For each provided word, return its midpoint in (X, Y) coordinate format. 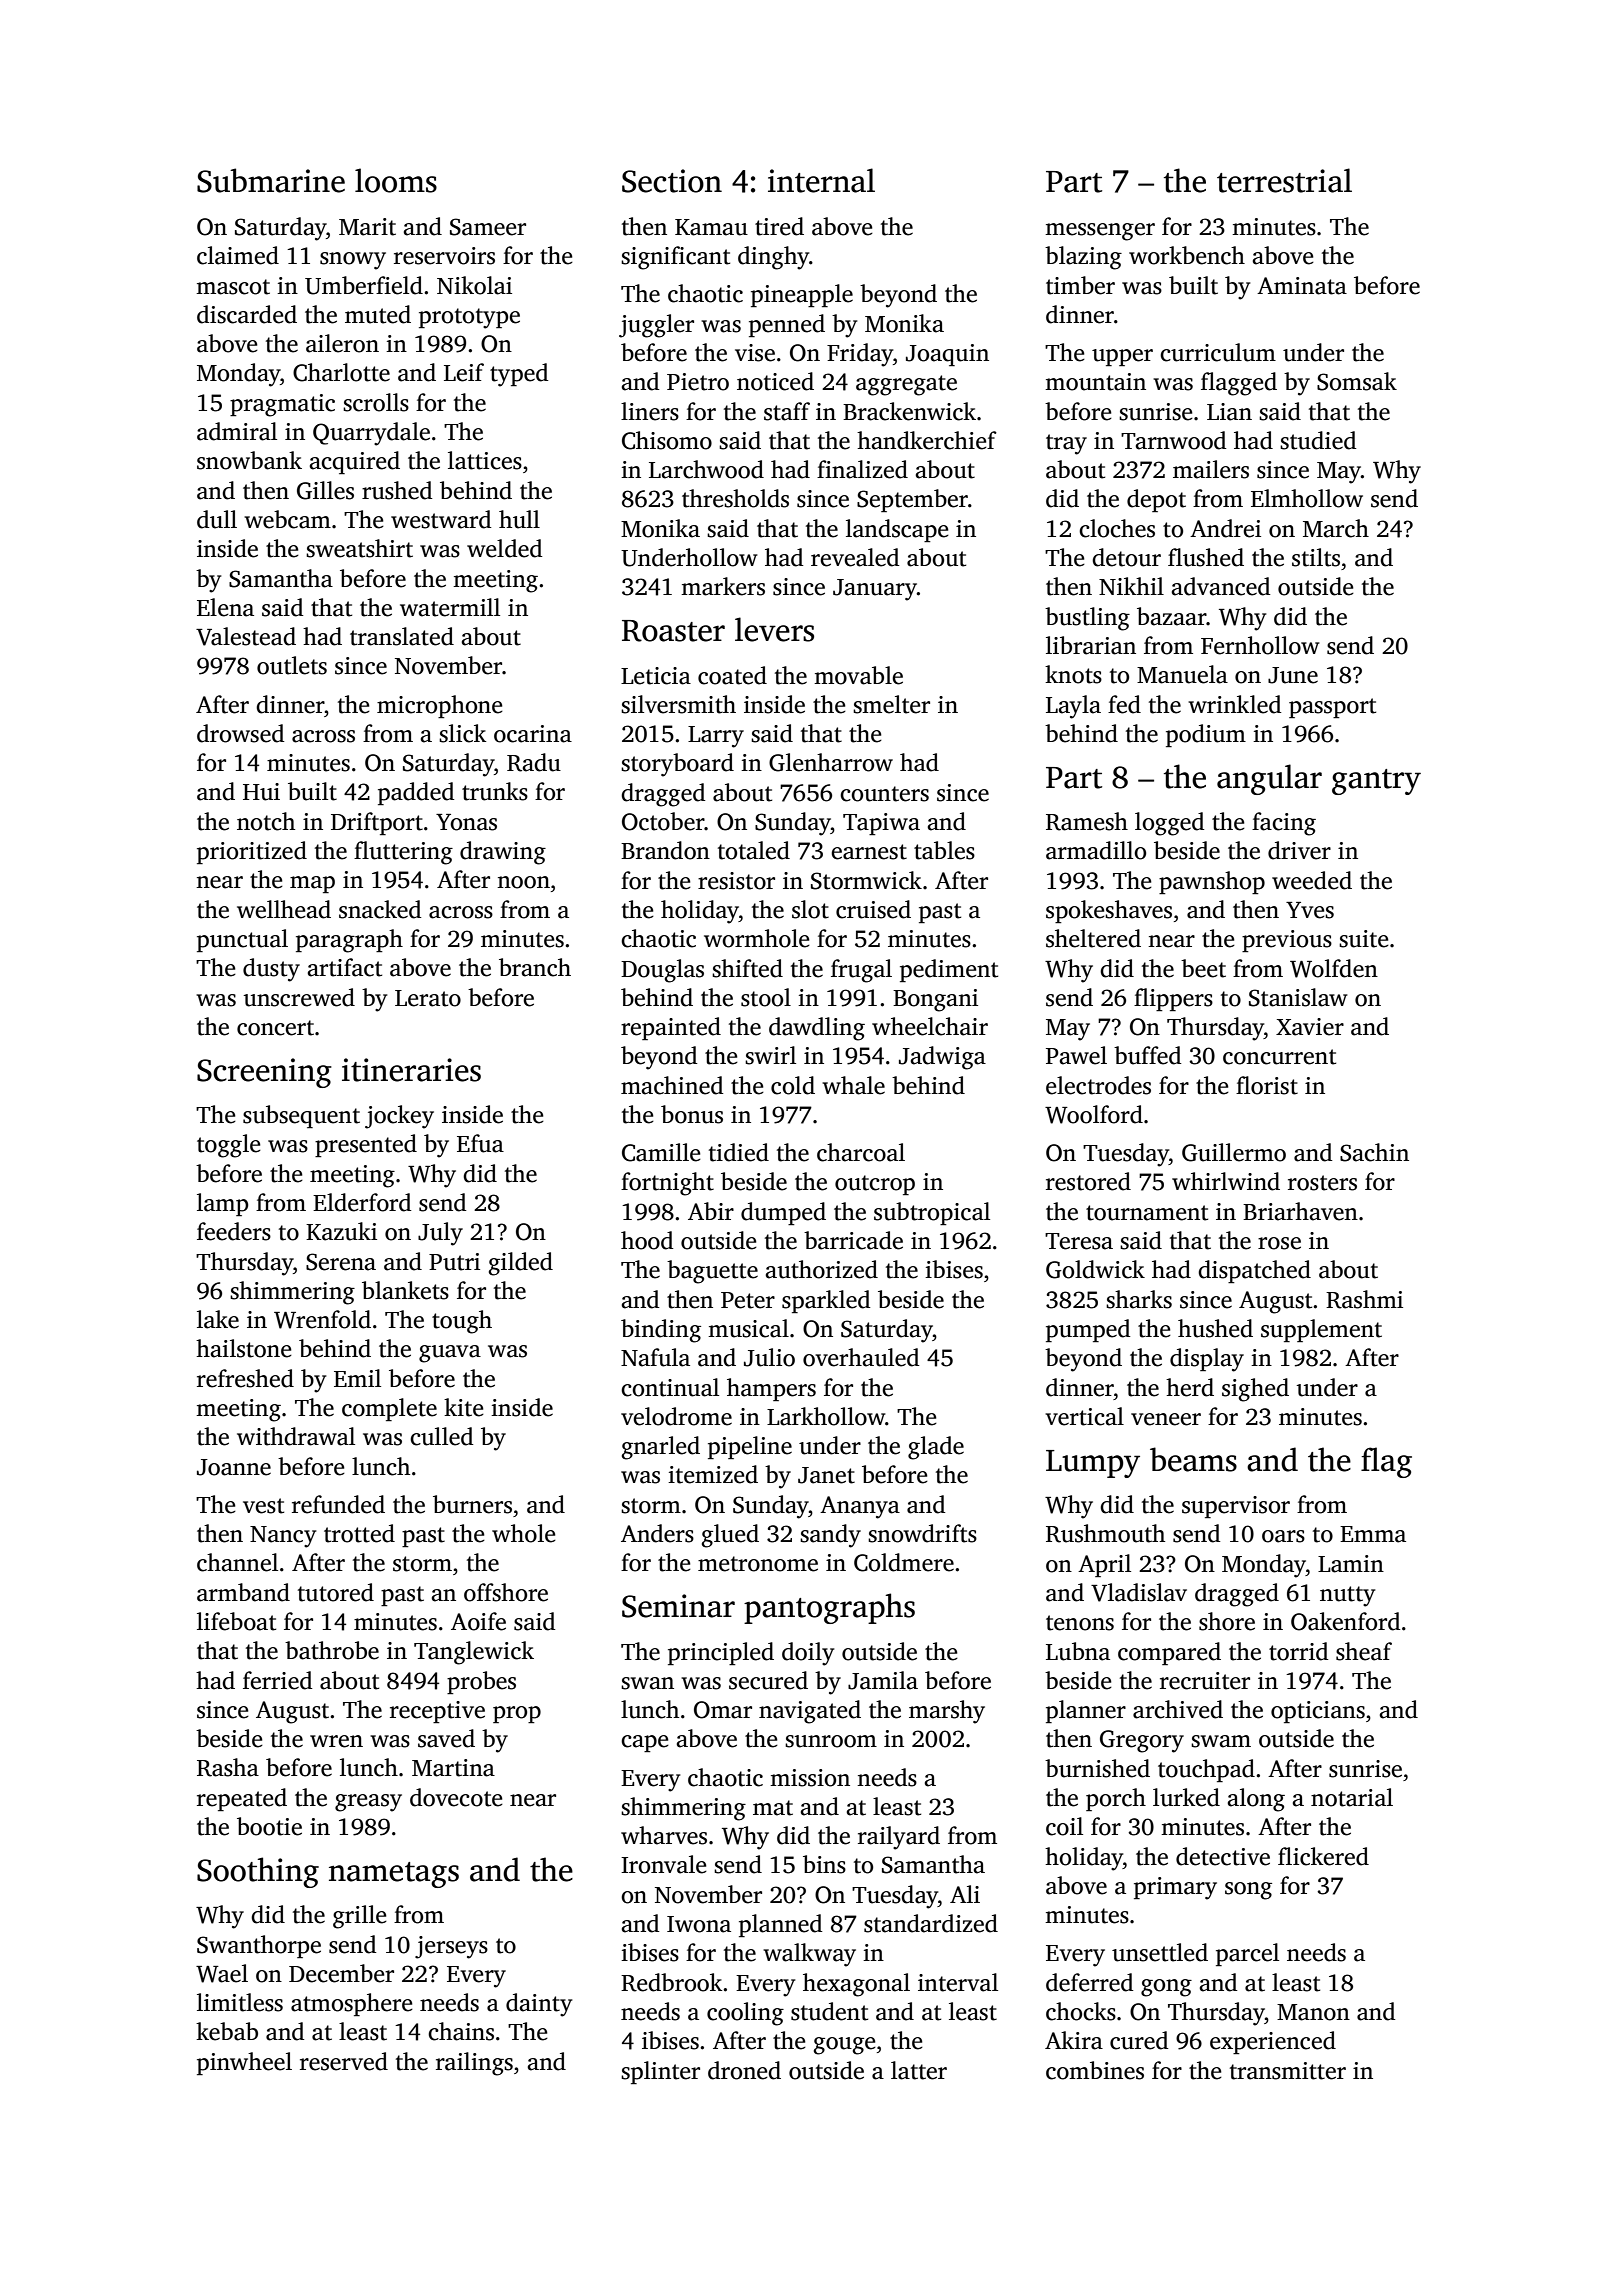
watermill (450, 607)
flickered (1323, 1856)
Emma (1373, 1534)
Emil (357, 1378)
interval (958, 1982)
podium (1206, 735)
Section (672, 181)
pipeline (750, 1447)
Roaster (673, 631)
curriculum (1218, 352)
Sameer (488, 227)
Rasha (228, 1767)
